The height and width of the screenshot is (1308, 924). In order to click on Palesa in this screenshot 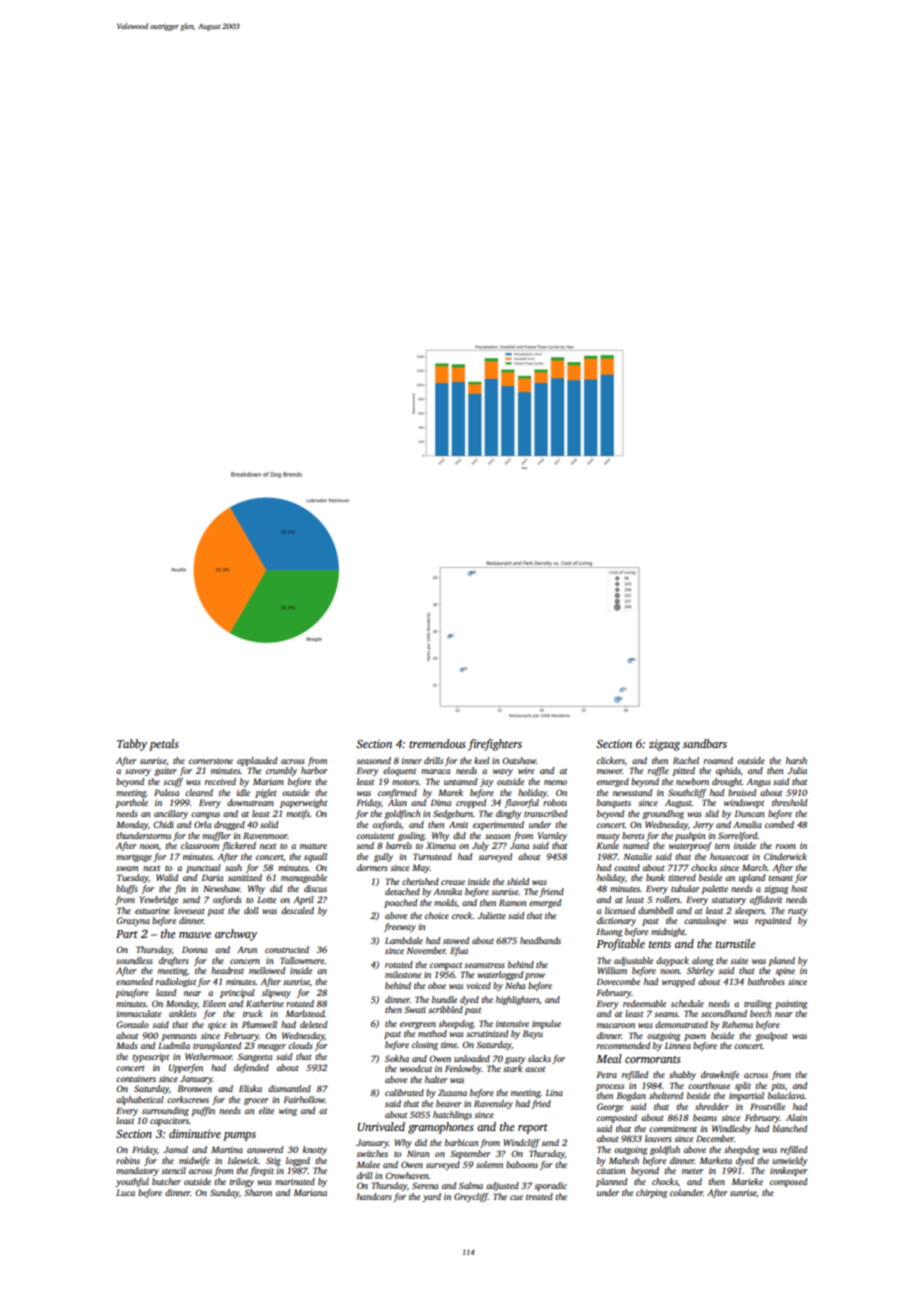, I will do `click(166, 792)`.
